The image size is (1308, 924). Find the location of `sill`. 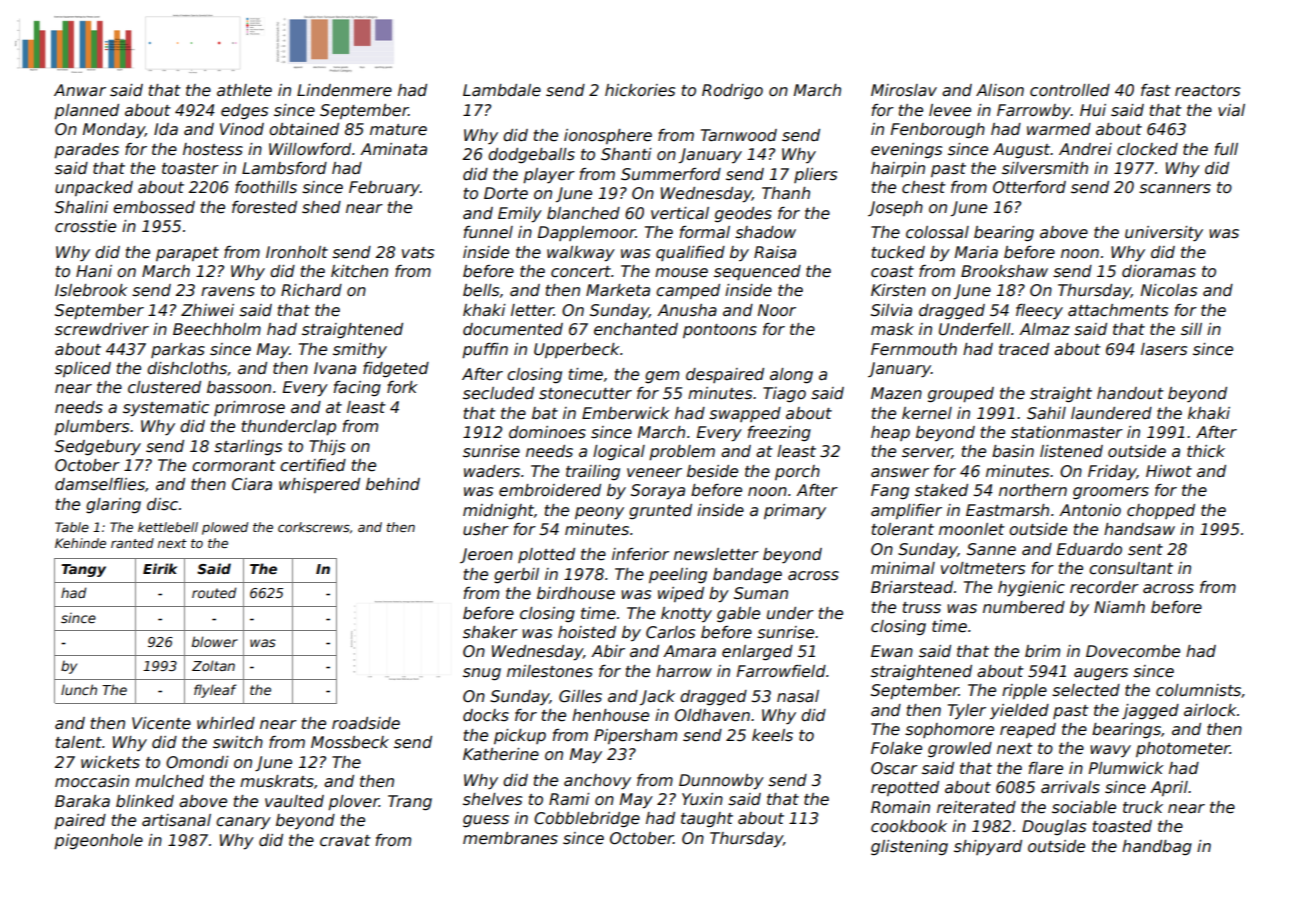

sill is located at coordinates (1191, 329).
